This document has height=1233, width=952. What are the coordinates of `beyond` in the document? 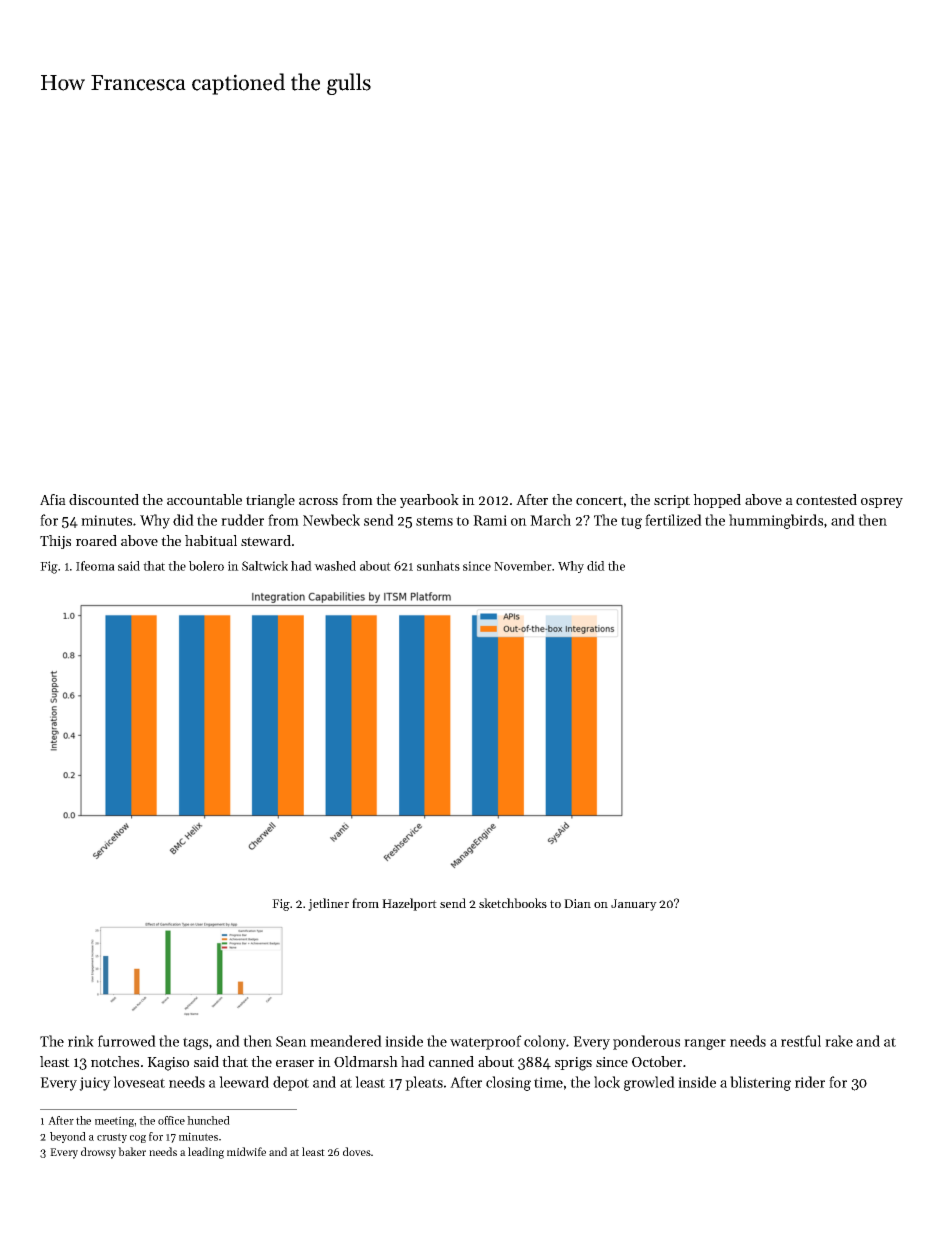 It's located at (68, 1137).
